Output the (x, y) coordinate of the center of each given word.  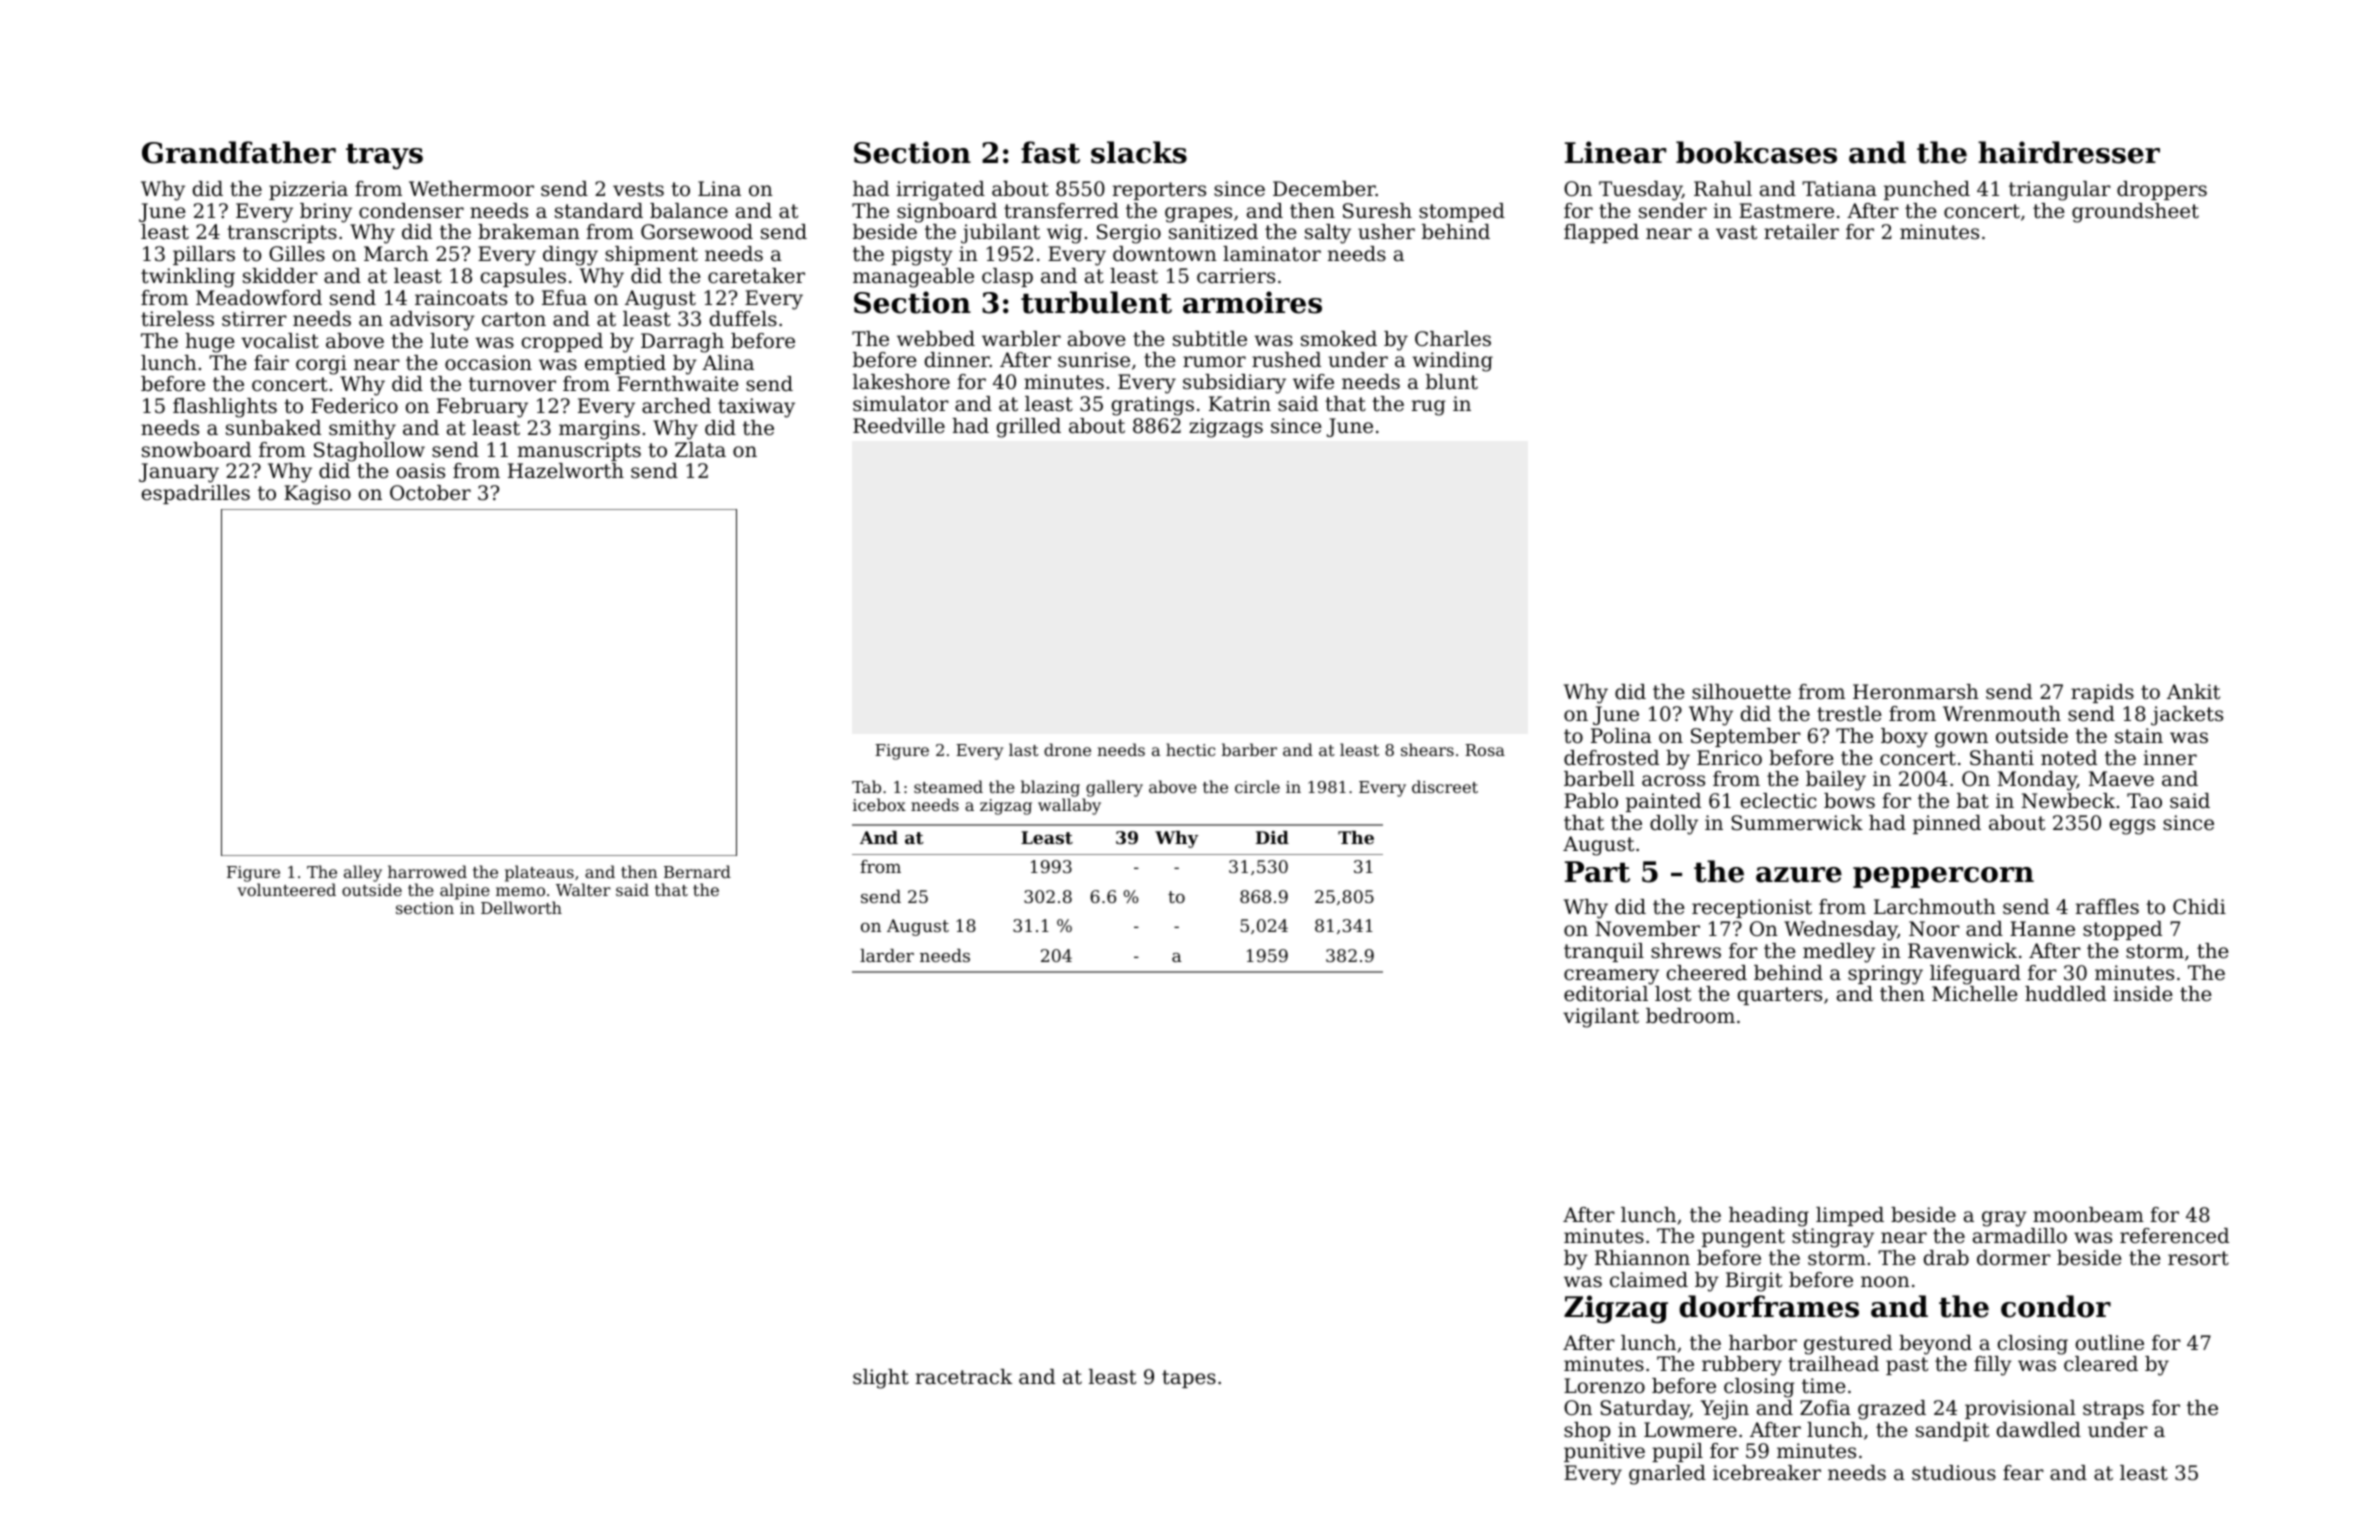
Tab (866, 786)
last (1024, 749)
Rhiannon (1642, 1258)
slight (881, 1379)
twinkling (188, 278)
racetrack (964, 1377)
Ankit (2193, 691)
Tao (2144, 800)
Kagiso (317, 495)
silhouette (1741, 692)
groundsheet (2135, 213)
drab (1946, 1257)
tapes (1189, 1379)
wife (1313, 381)
